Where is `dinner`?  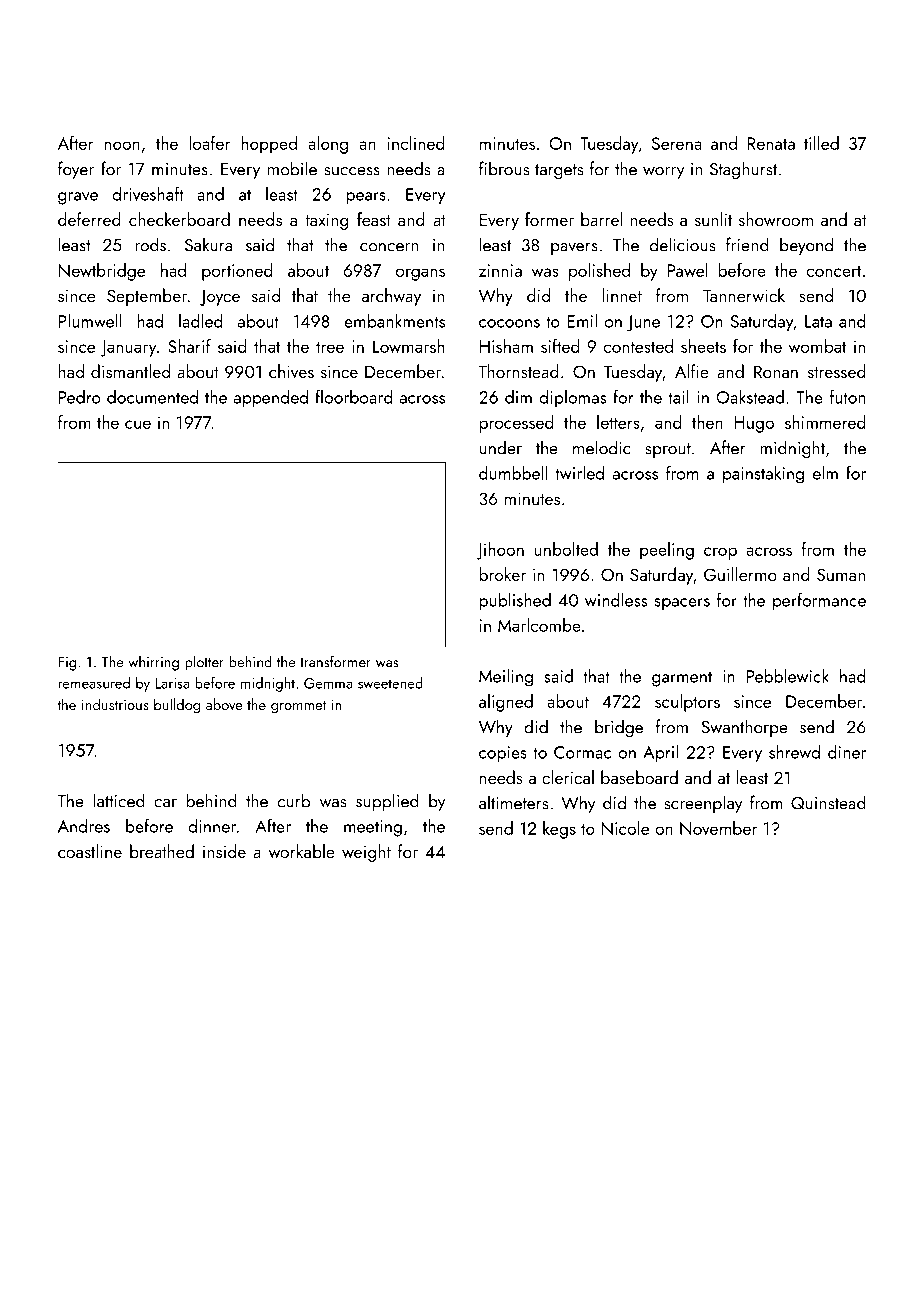 dinner is located at coordinates (212, 826).
